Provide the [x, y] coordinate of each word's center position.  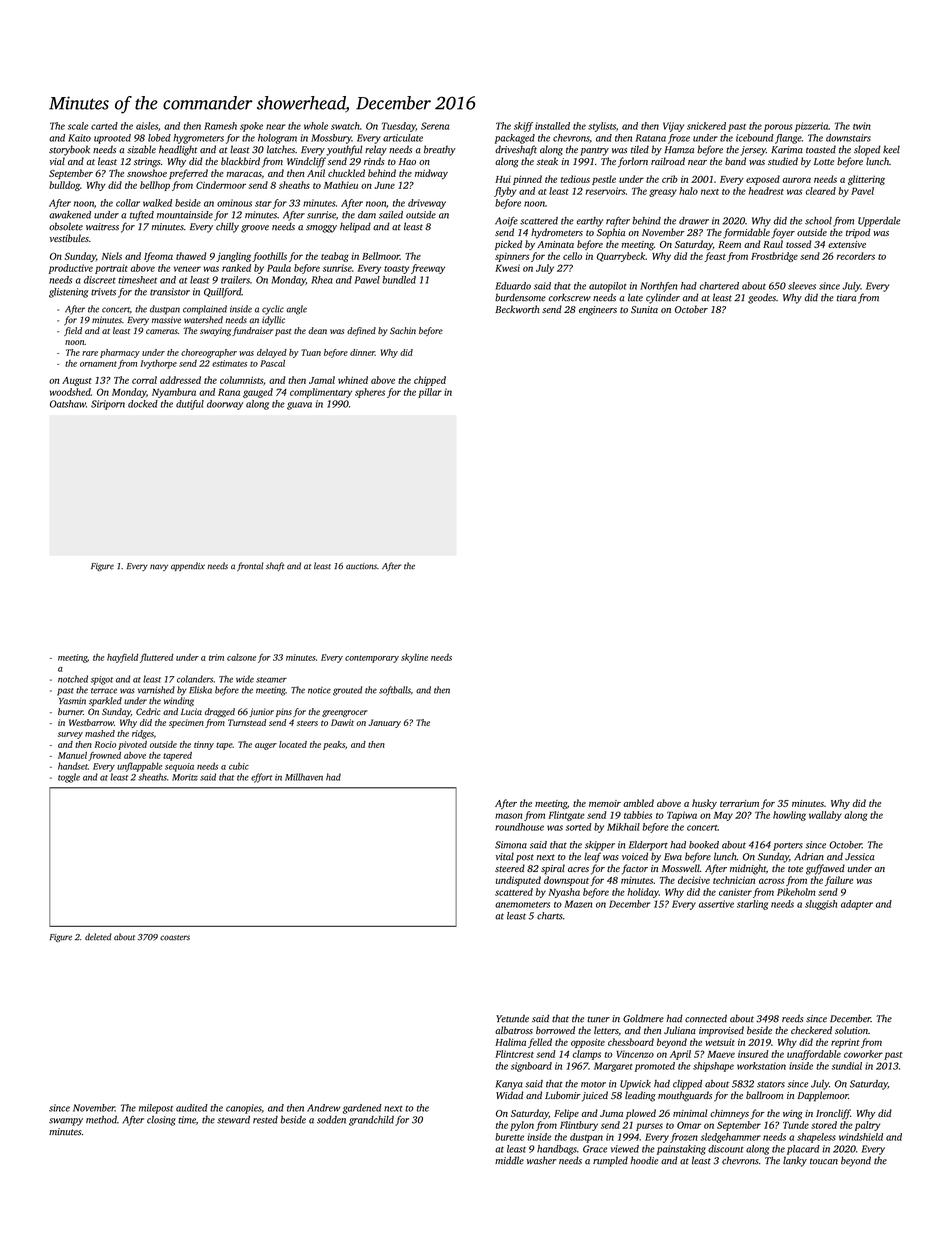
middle [509, 1160]
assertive [716, 904]
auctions [361, 566]
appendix [188, 566]
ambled [638, 803]
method [101, 1120]
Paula [279, 268]
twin [862, 126]
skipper [600, 846]
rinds [374, 161]
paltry [867, 1126]
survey [70, 735]
